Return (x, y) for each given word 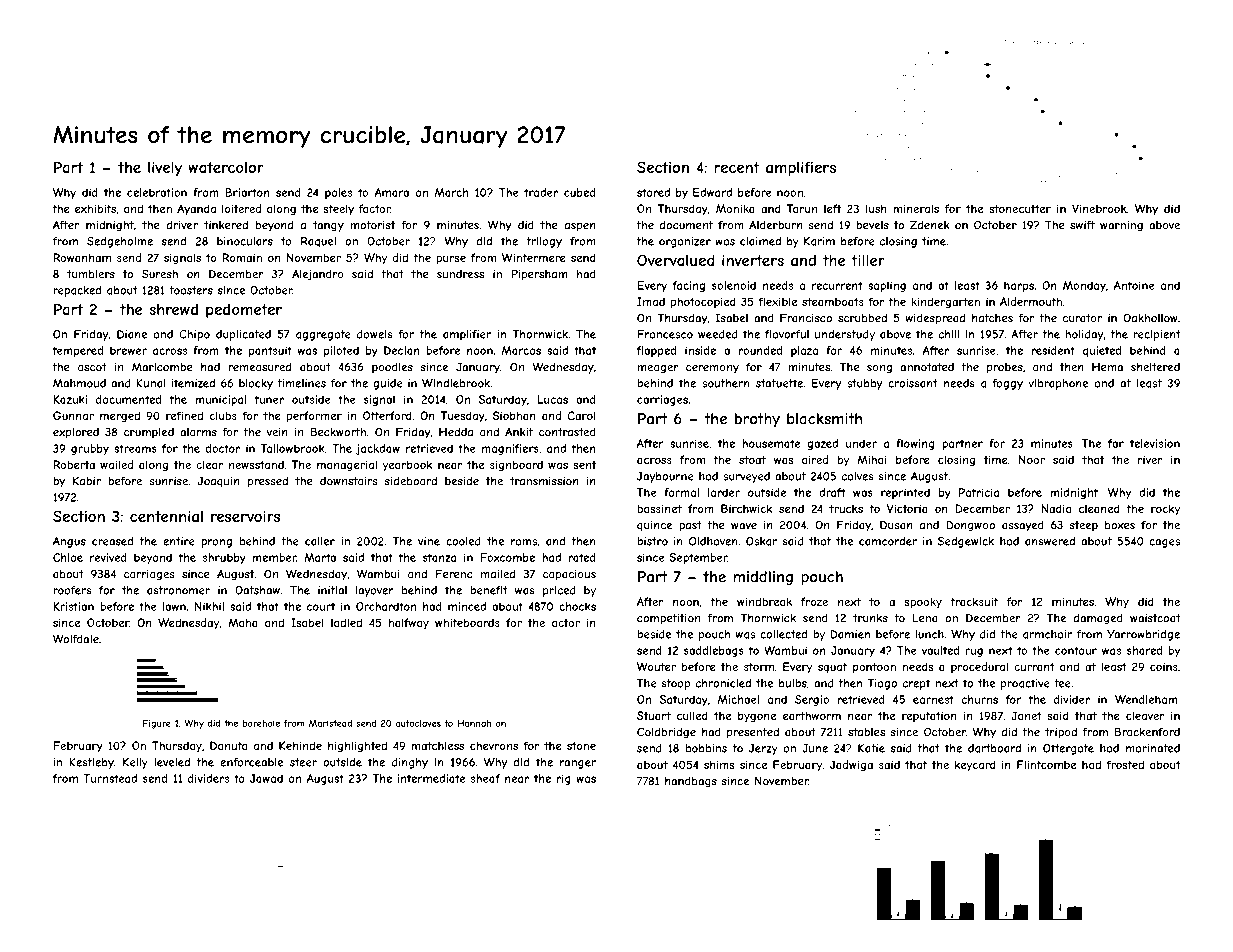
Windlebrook (456, 383)
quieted (1102, 351)
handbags (691, 782)
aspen (580, 227)
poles (338, 193)
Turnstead (110, 778)
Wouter (656, 666)
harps (1019, 286)
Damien (850, 634)
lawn (174, 606)
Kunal (151, 383)
